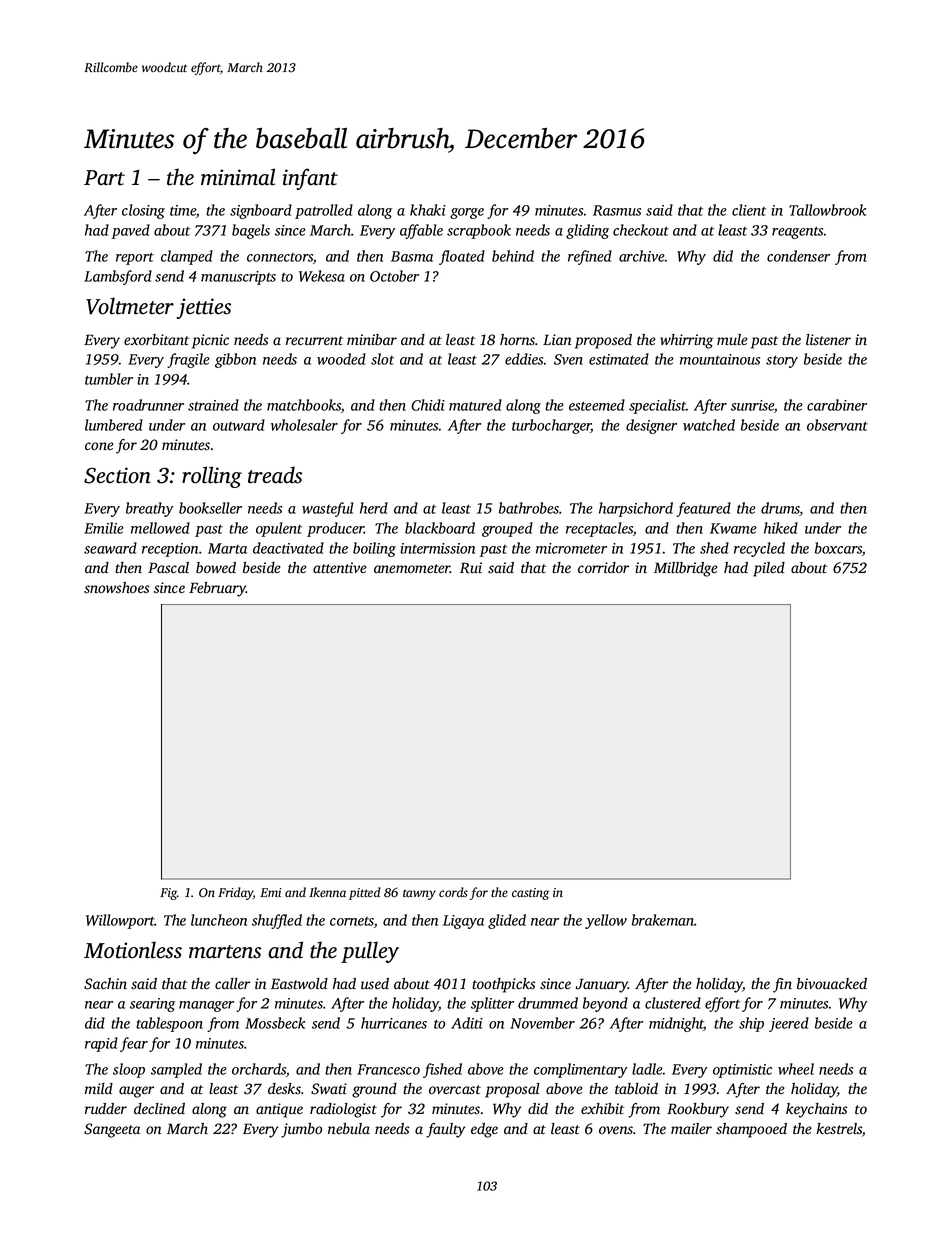 This screenshot has width=952, height=1233. I want to click on brakeman, so click(663, 920).
